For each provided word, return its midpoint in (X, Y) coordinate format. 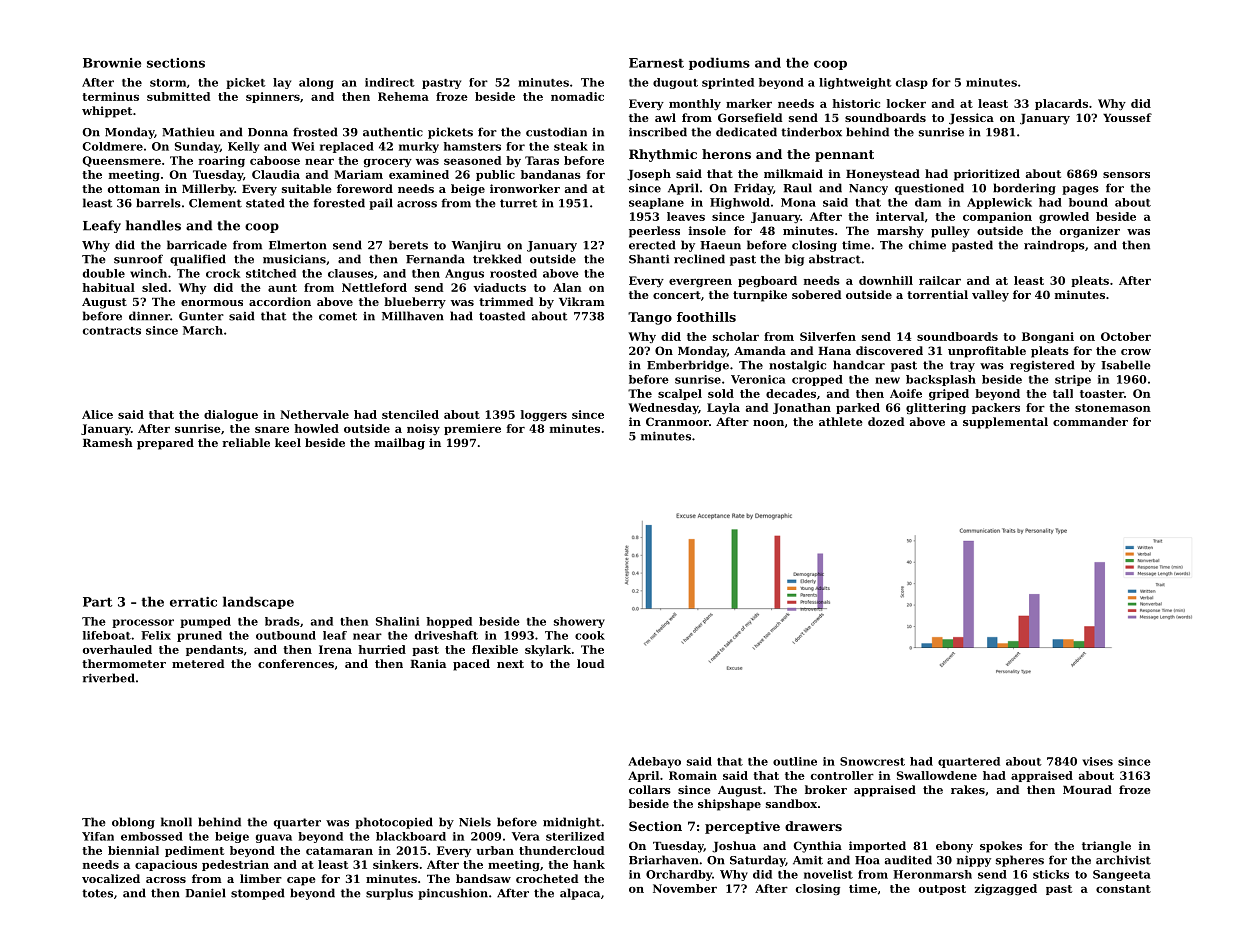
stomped (258, 894)
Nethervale (314, 414)
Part (97, 602)
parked (858, 408)
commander (1090, 421)
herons (726, 154)
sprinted (728, 83)
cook (590, 635)
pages (1080, 190)
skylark (548, 650)
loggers (544, 415)
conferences (296, 663)
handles (153, 225)
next (510, 664)
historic (856, 103)
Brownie (112, 63)
